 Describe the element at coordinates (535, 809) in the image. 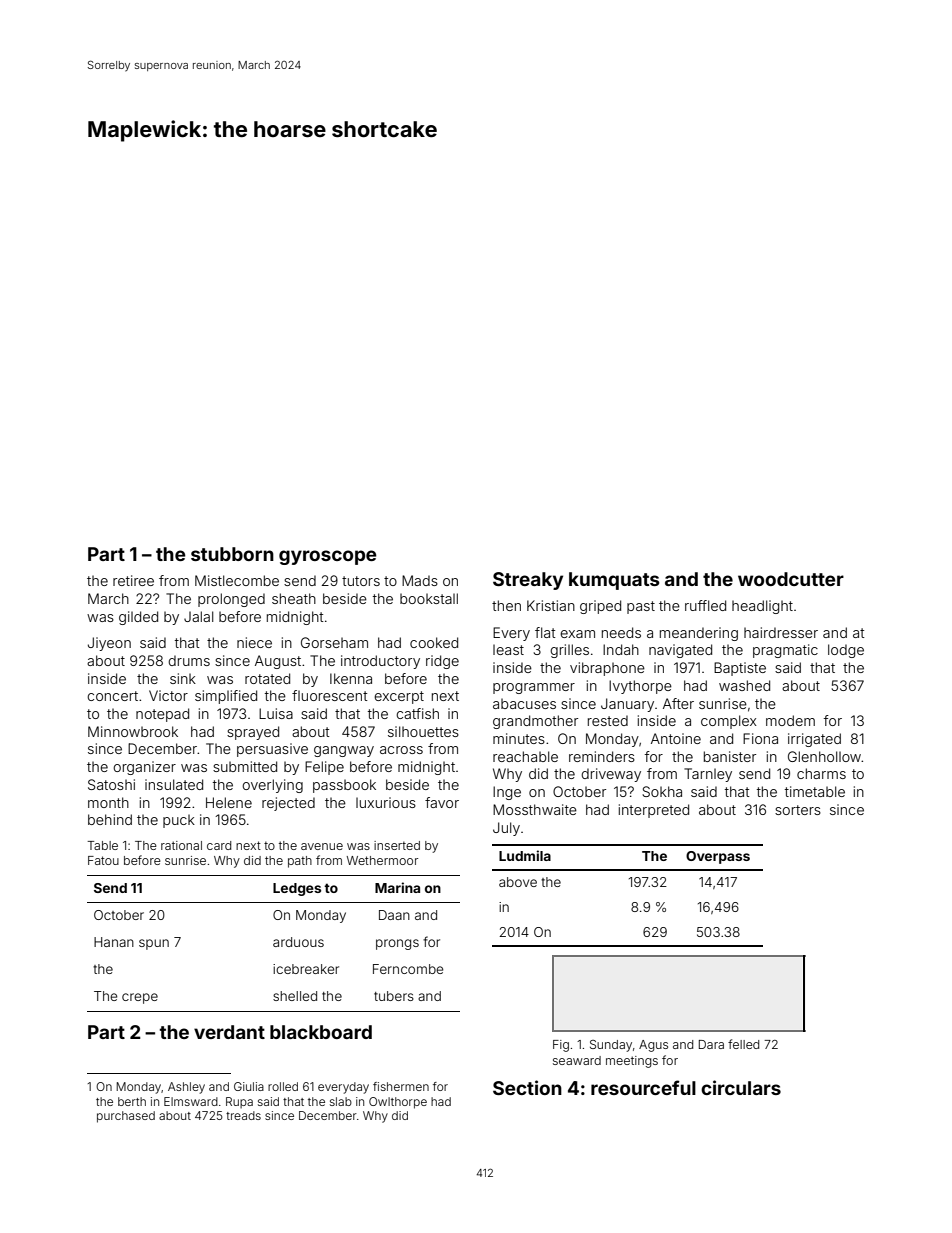

I see `Mossthwaite` at that location.
